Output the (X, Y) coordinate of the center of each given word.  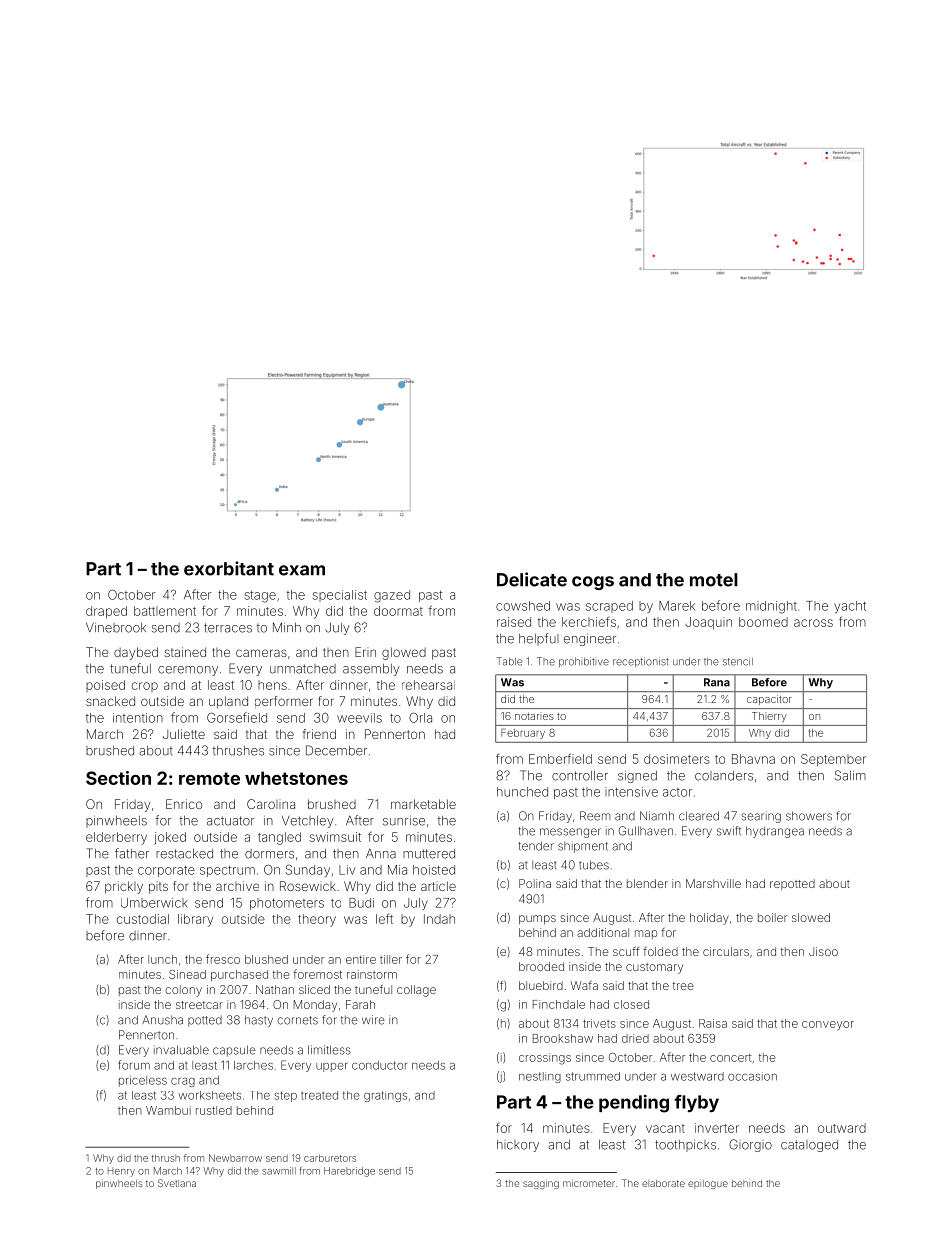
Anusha (162, 1020)
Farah (360, 1004)
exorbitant (229, 568)
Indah (439, 919)
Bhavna (753, 759)
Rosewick (308, 886)
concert (730, 1058)
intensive (631, 792)
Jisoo (823, 951)
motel (714, 580)
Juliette (184, 734)
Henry (121, 1172)
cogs (593, 583)
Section (118, 778)
